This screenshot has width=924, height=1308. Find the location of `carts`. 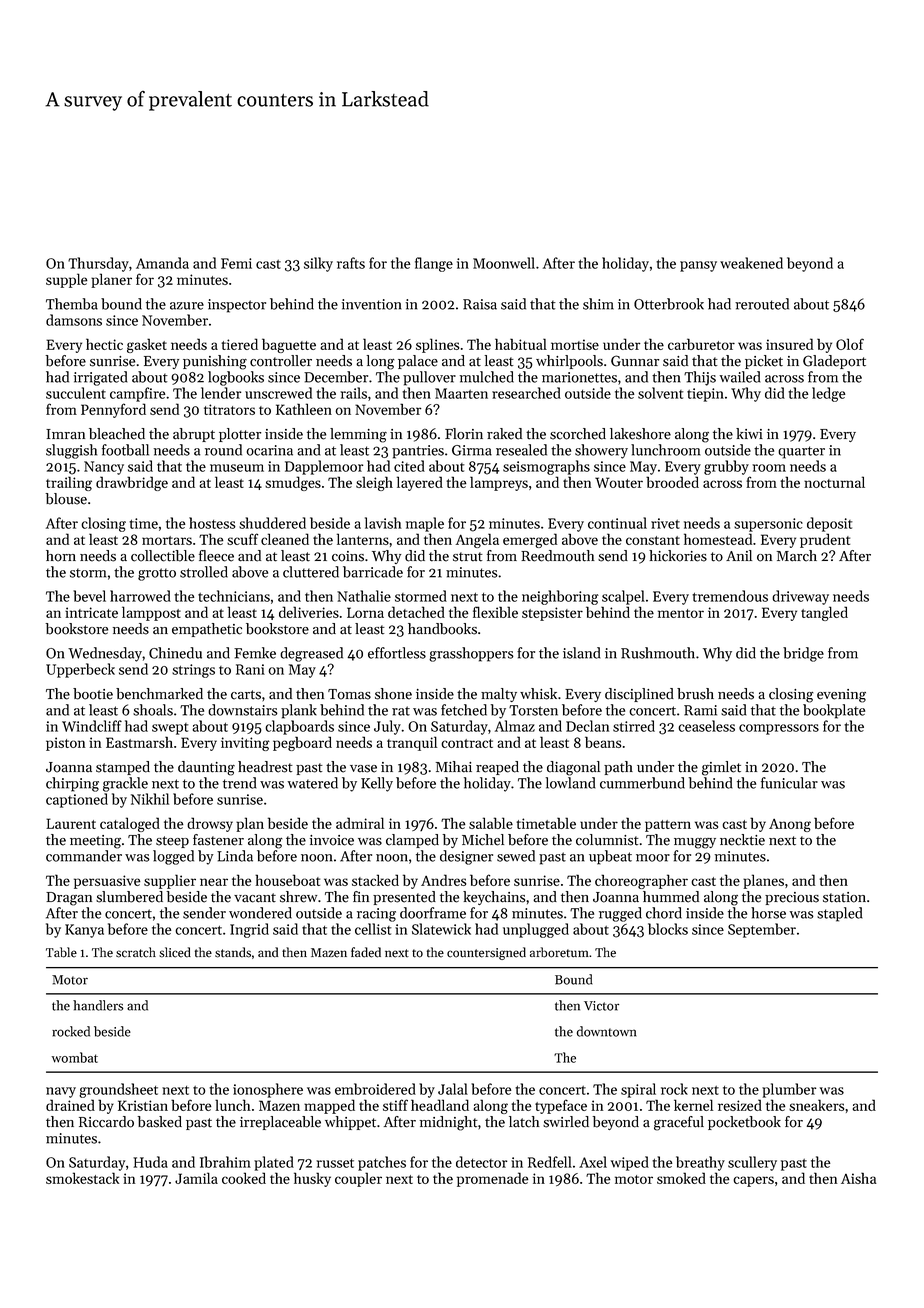

carts is located at coordinates (246, 695).
